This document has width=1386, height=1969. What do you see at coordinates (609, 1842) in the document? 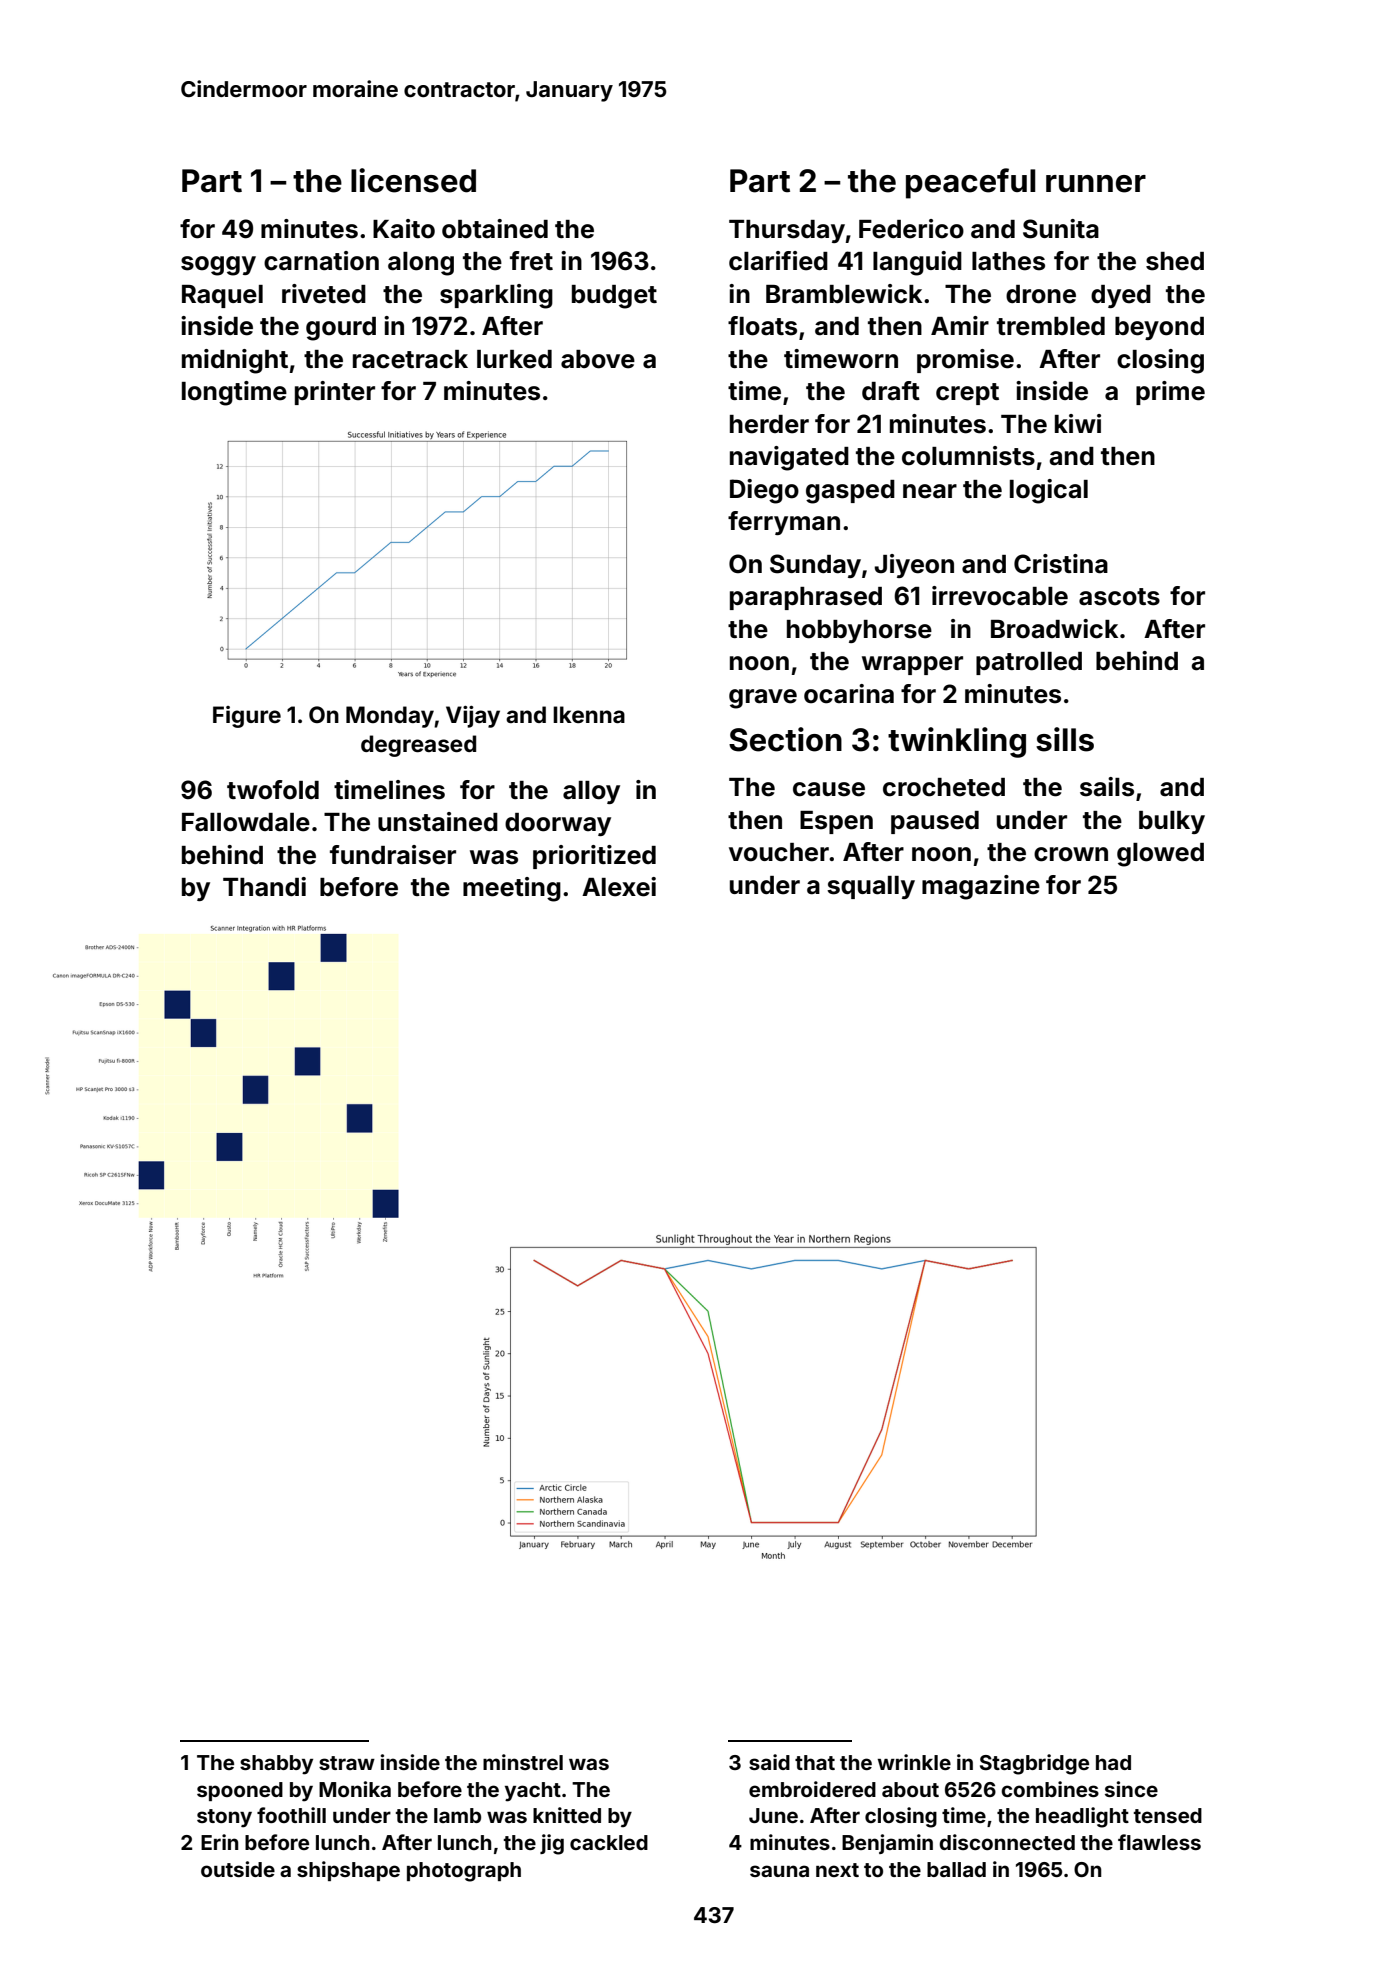
I see `cackled` at bounding box center [609, 1842].
